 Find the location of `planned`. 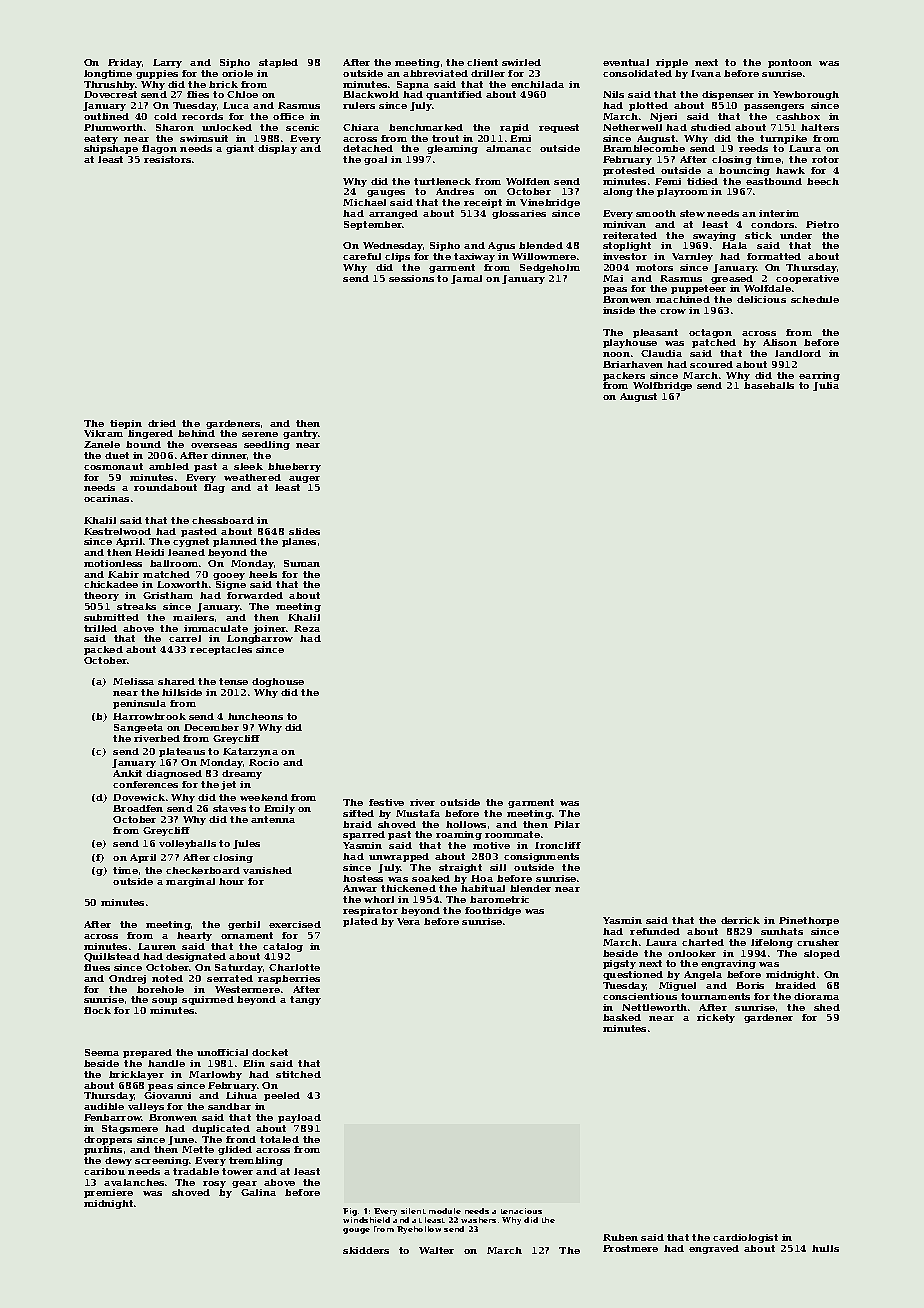

planned is located at coordinates (235, 542).
